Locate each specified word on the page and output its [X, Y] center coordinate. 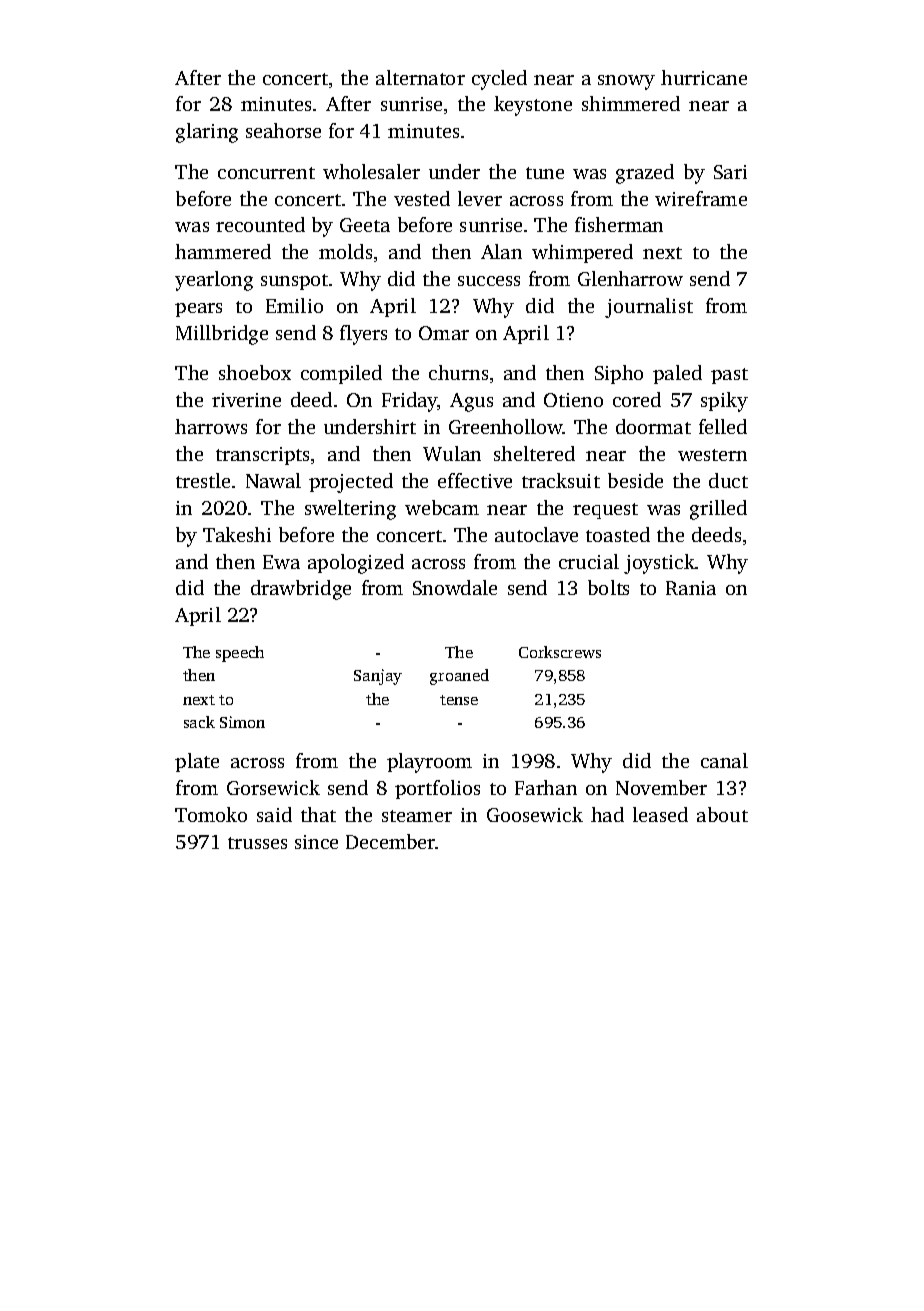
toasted [618, 534]
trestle [203, 480]
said [274, 814]
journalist [649, 308]
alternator [420, 77]
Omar [444, 333]
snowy [626, 82]
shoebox [255, 372]
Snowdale [455, 587]
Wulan [452, 453]
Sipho [619, 374]
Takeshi [237, 534]
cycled [499, 80]
